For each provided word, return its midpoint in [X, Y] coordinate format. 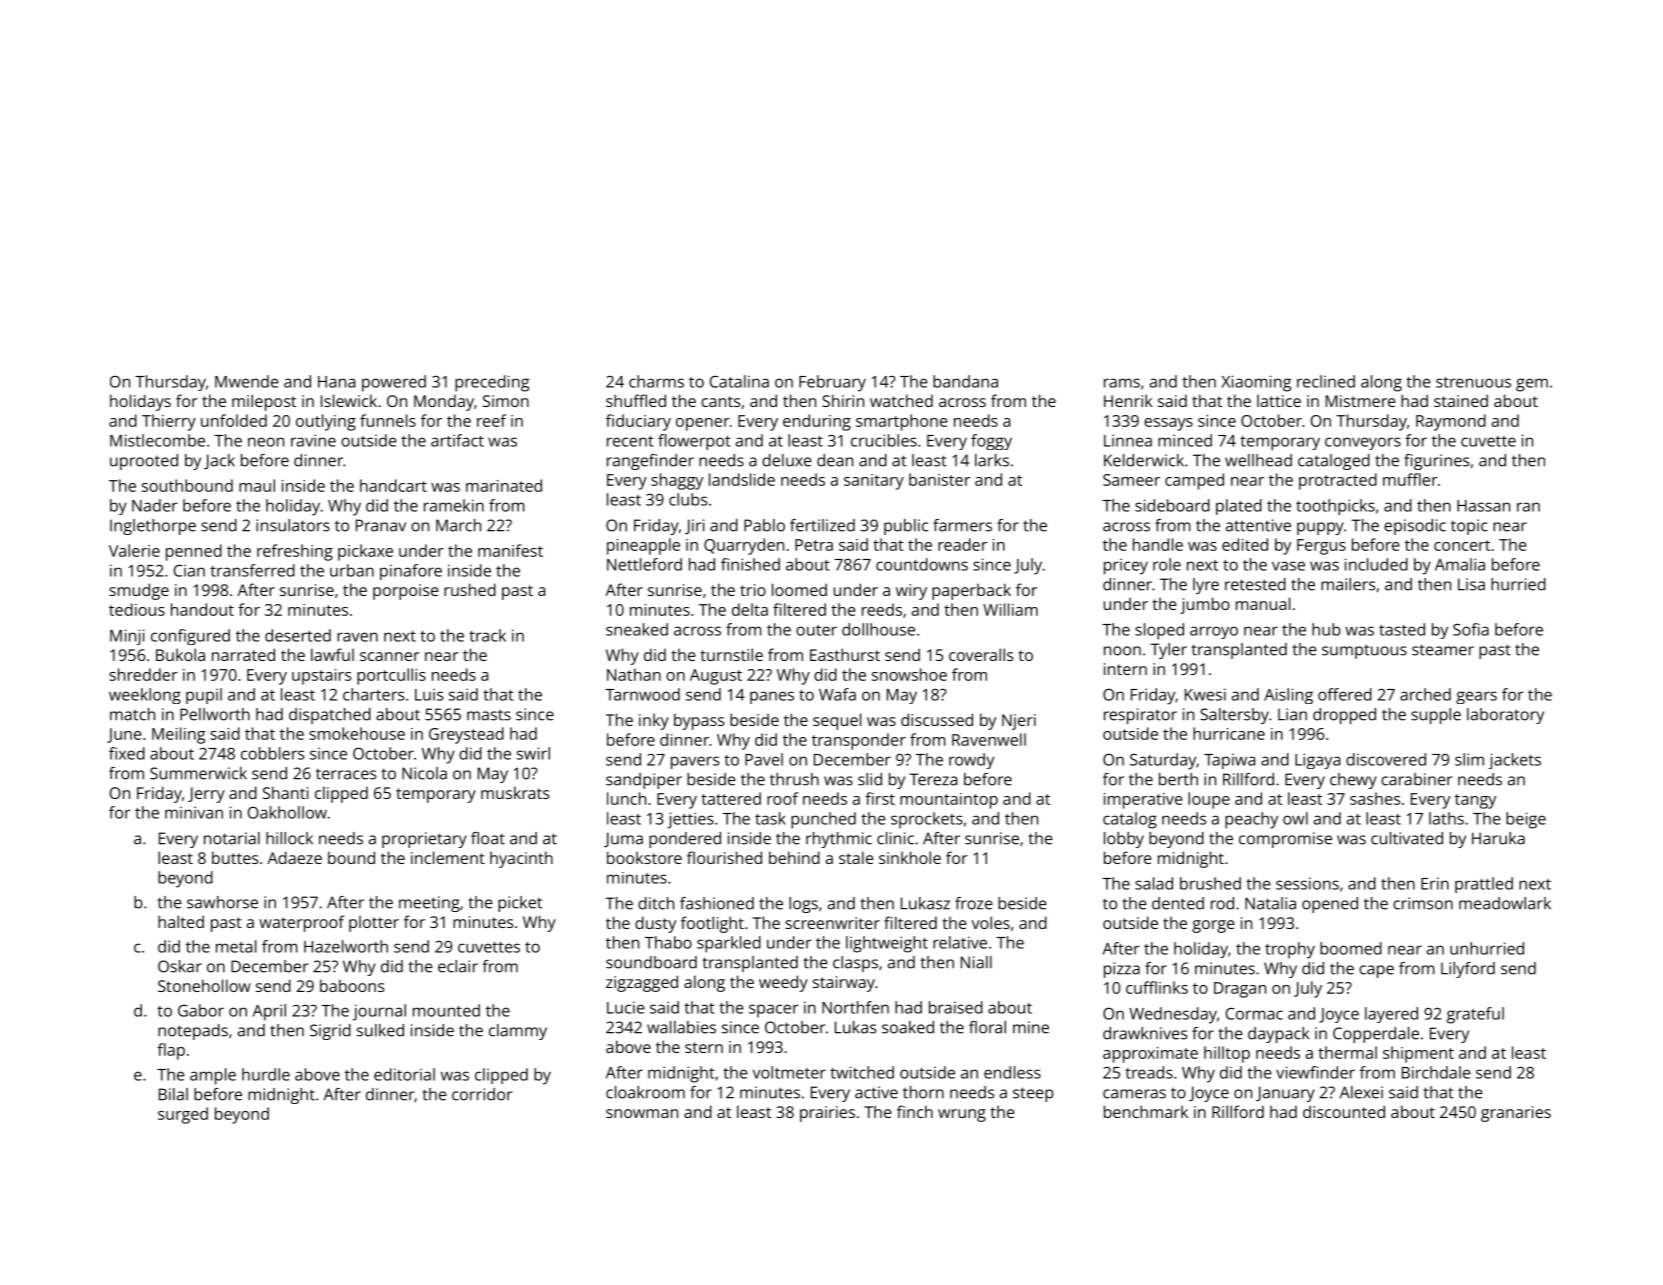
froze [974, 903]
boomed [1351, 948]
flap [171, 1051]
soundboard [651, 962]
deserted [298, 635]
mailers [1348, 584]
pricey [1126, 567]
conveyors [1363, 443]
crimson [1423, 903]
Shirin [843, 400]
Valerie [134, 550]
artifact [457, 440]
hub [1326, 629]
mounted [446, 1010]
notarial [232, 838]
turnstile [732, 654]
